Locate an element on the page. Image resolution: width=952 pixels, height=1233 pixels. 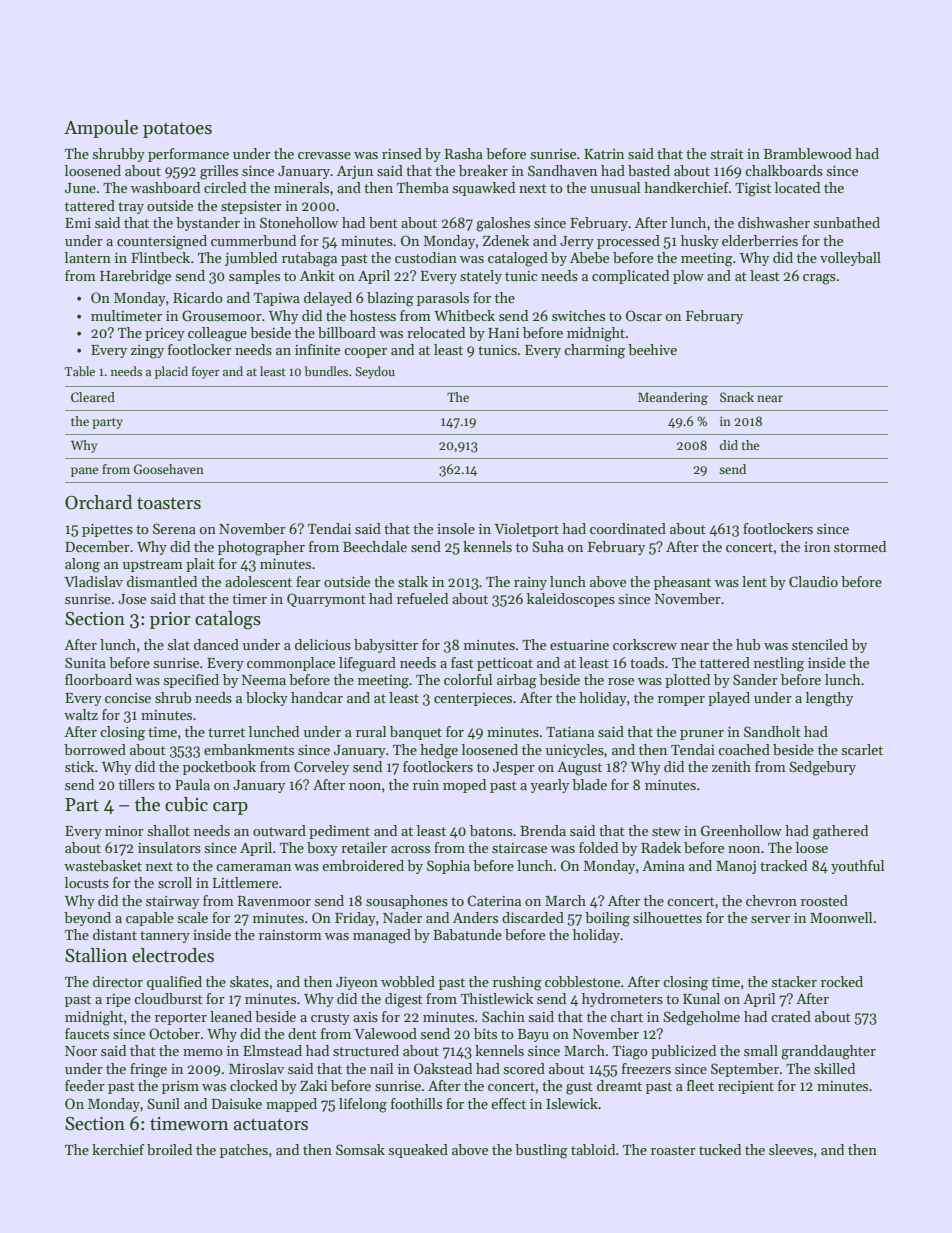
June is located at coordinates (80, 188).
